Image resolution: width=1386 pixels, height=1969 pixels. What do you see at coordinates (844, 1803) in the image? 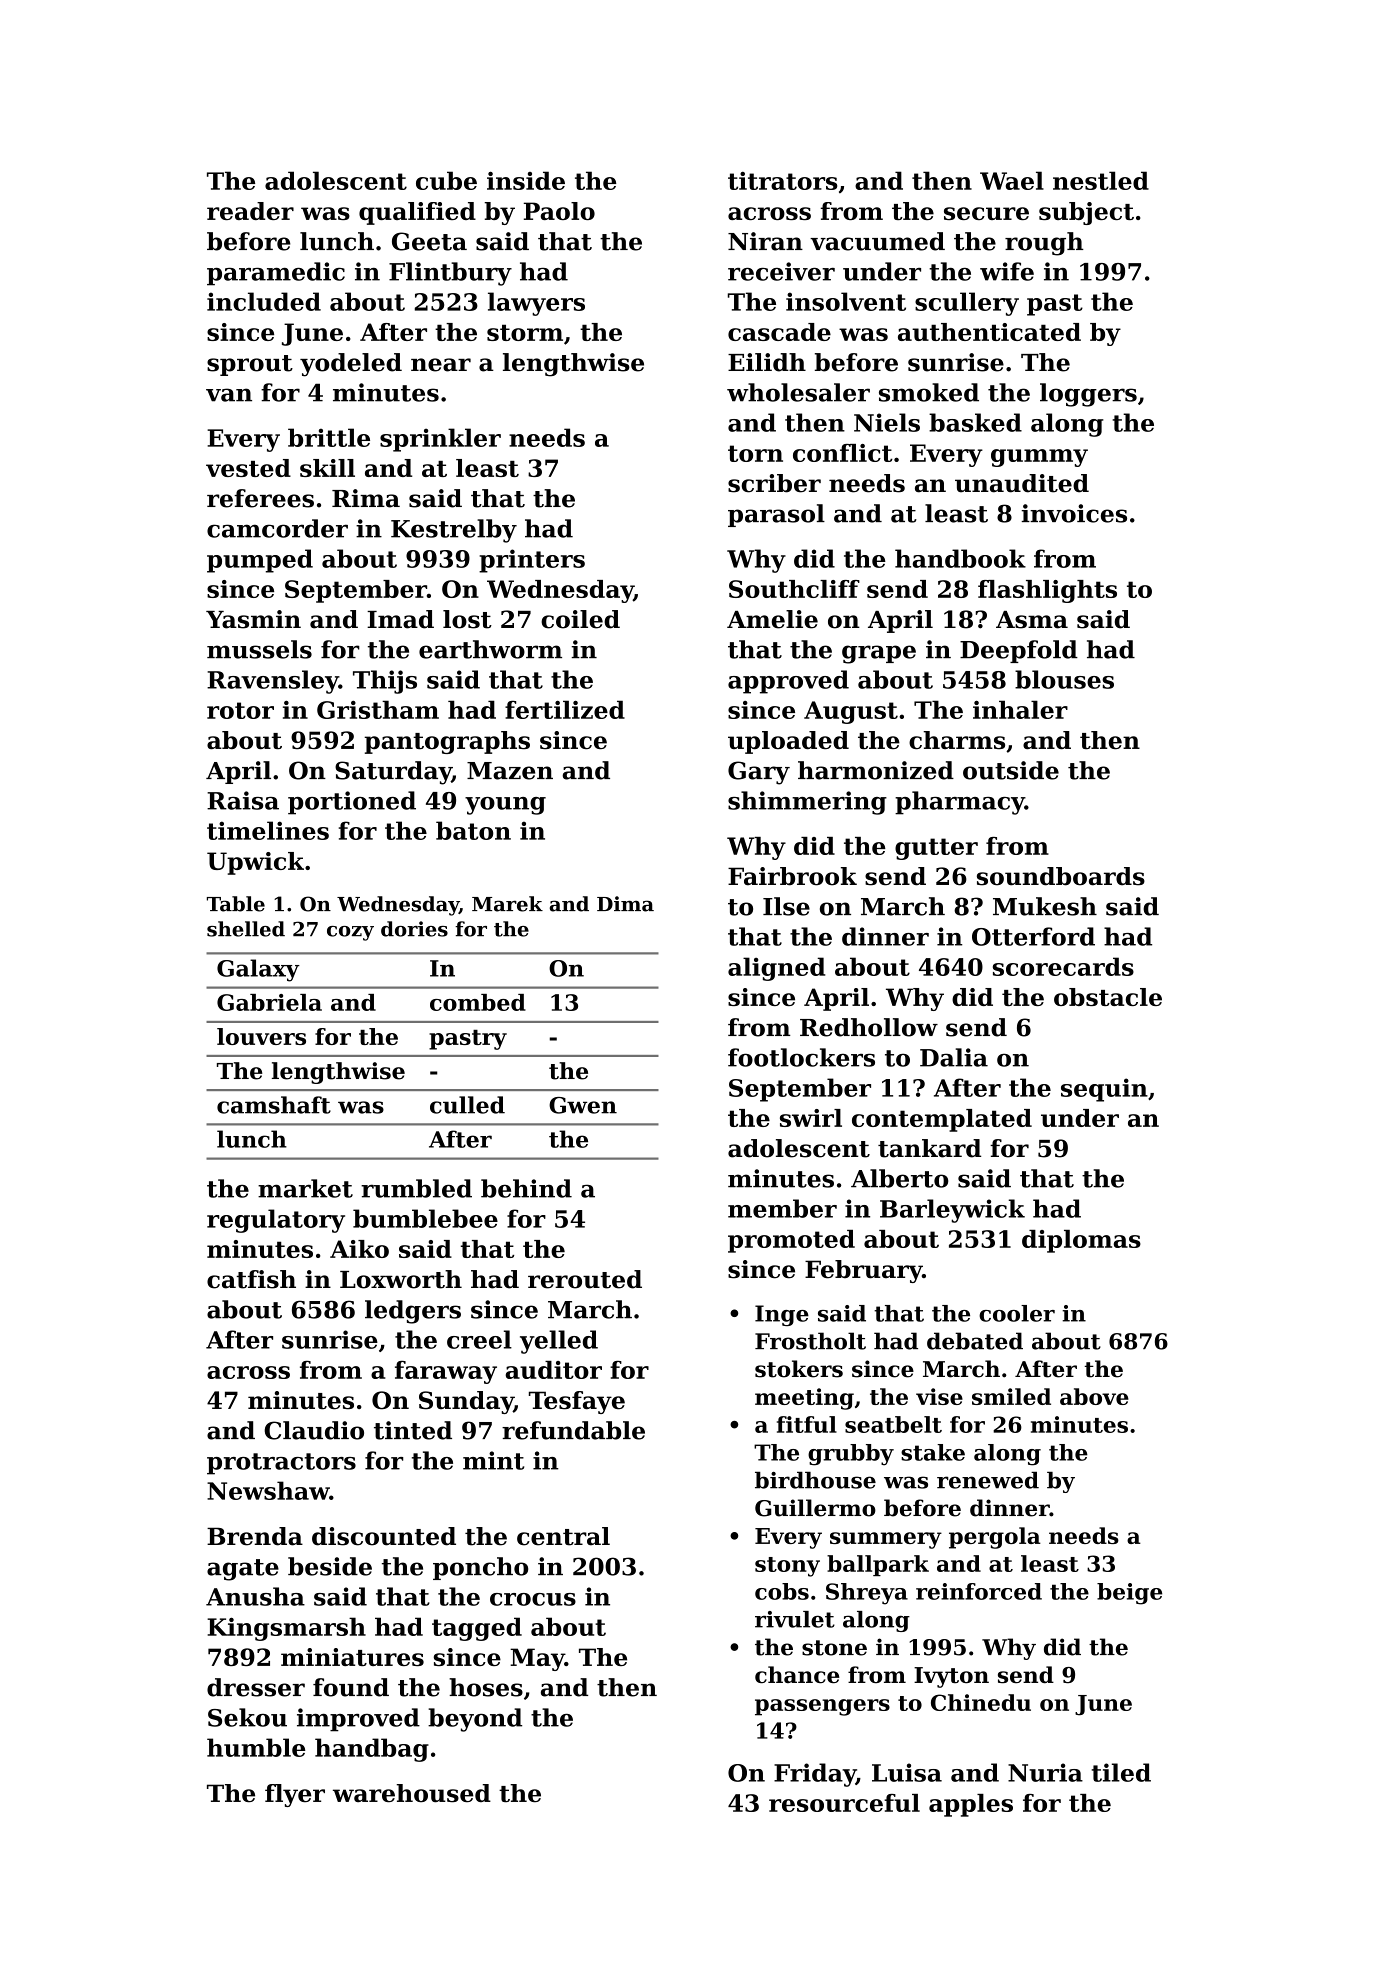
I see `resourceful` at bounding box center [844, 1803].
